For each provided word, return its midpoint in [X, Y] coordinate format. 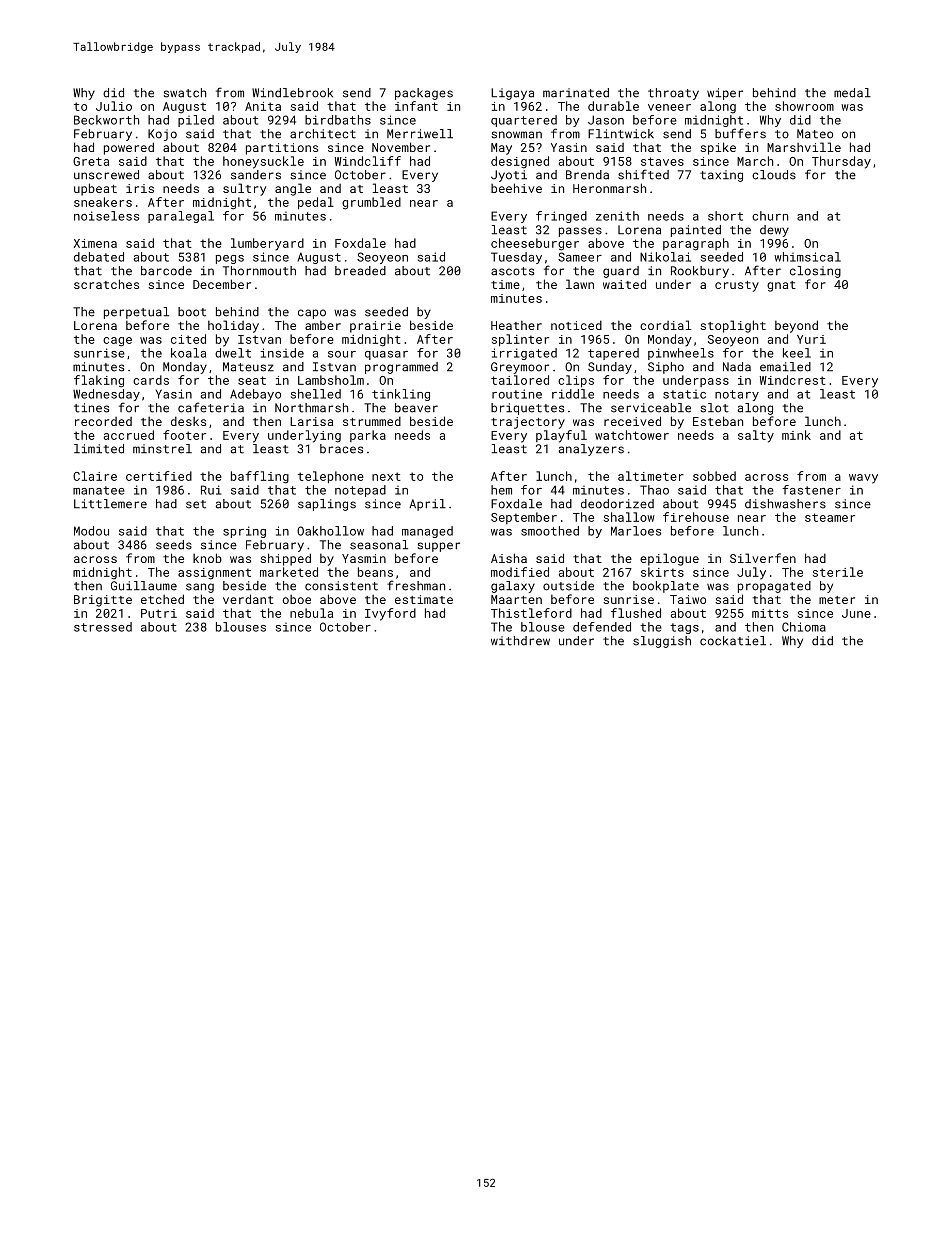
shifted [643, 174]
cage [117, 342]
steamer [830, 517]
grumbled [371, 203]
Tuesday [516, 258]
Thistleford [531, 613]
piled [196, 121]
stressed [103, 627]
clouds [774, 175]
